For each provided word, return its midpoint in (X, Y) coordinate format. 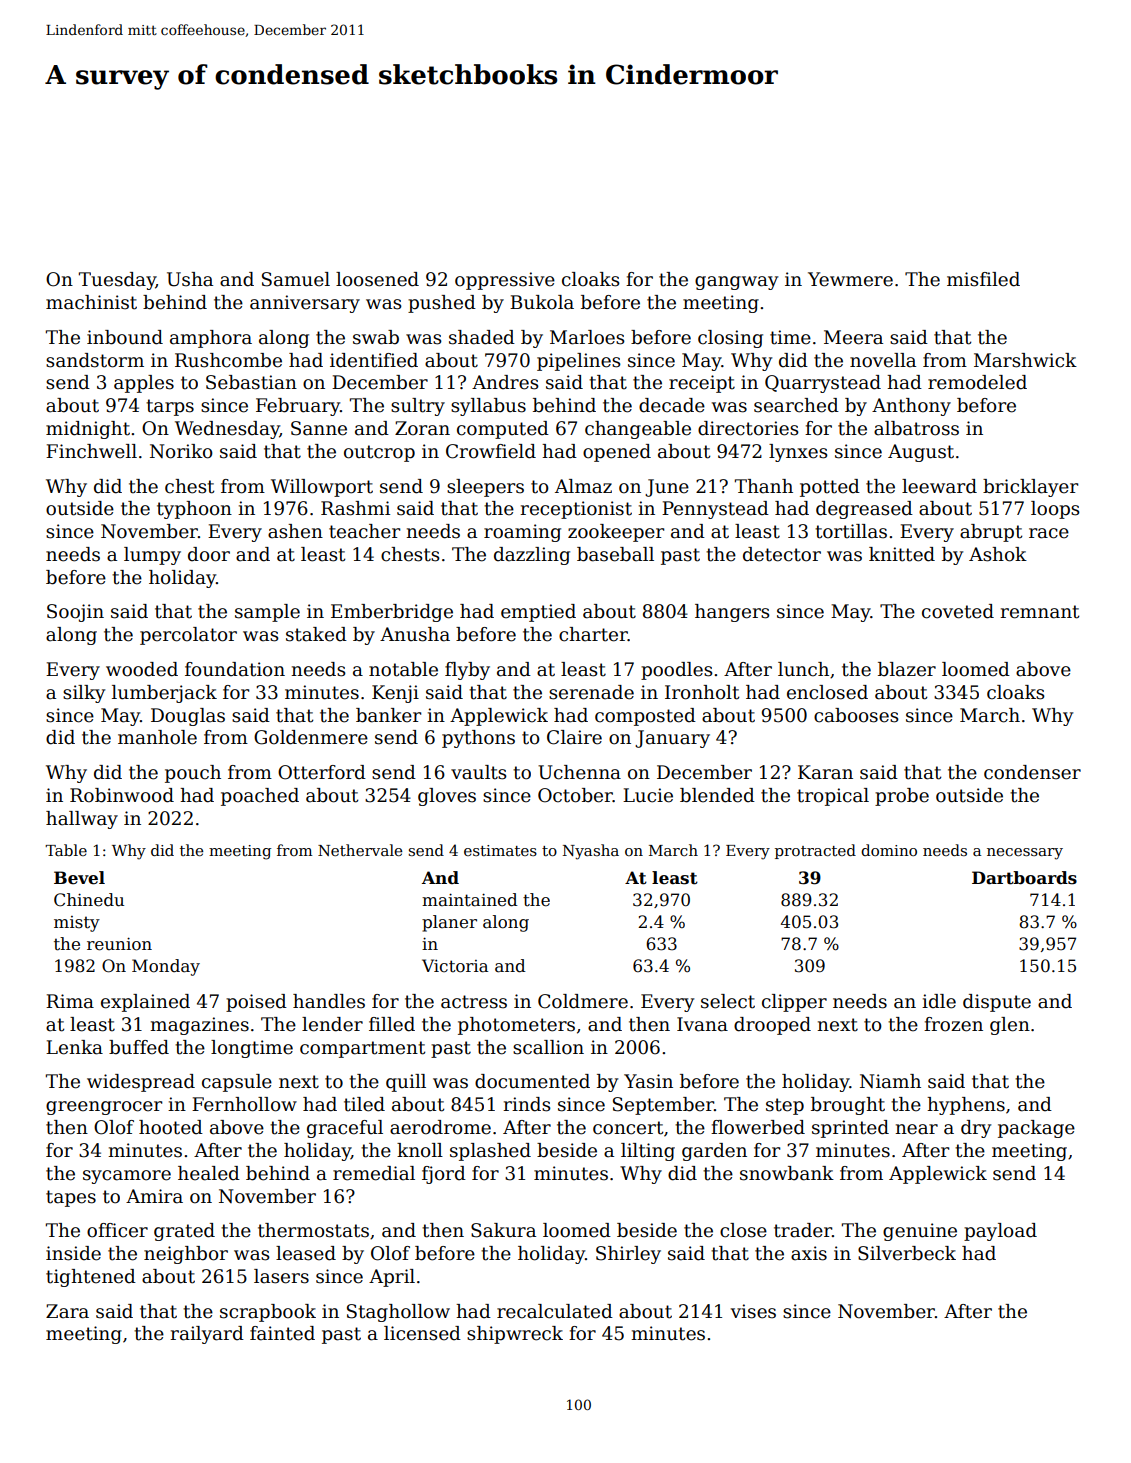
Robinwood (122, 795)
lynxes (798, 453)
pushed (442, 304)
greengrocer (104, 1108)
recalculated (555, 1311)
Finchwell (91, 451)
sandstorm (95, 360)
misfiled (983, 279)
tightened (91, 1278)
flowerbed (758, 1127)
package (1036, 1129)
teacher (365, 531)
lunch (803, 669)
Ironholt (702, 692)
